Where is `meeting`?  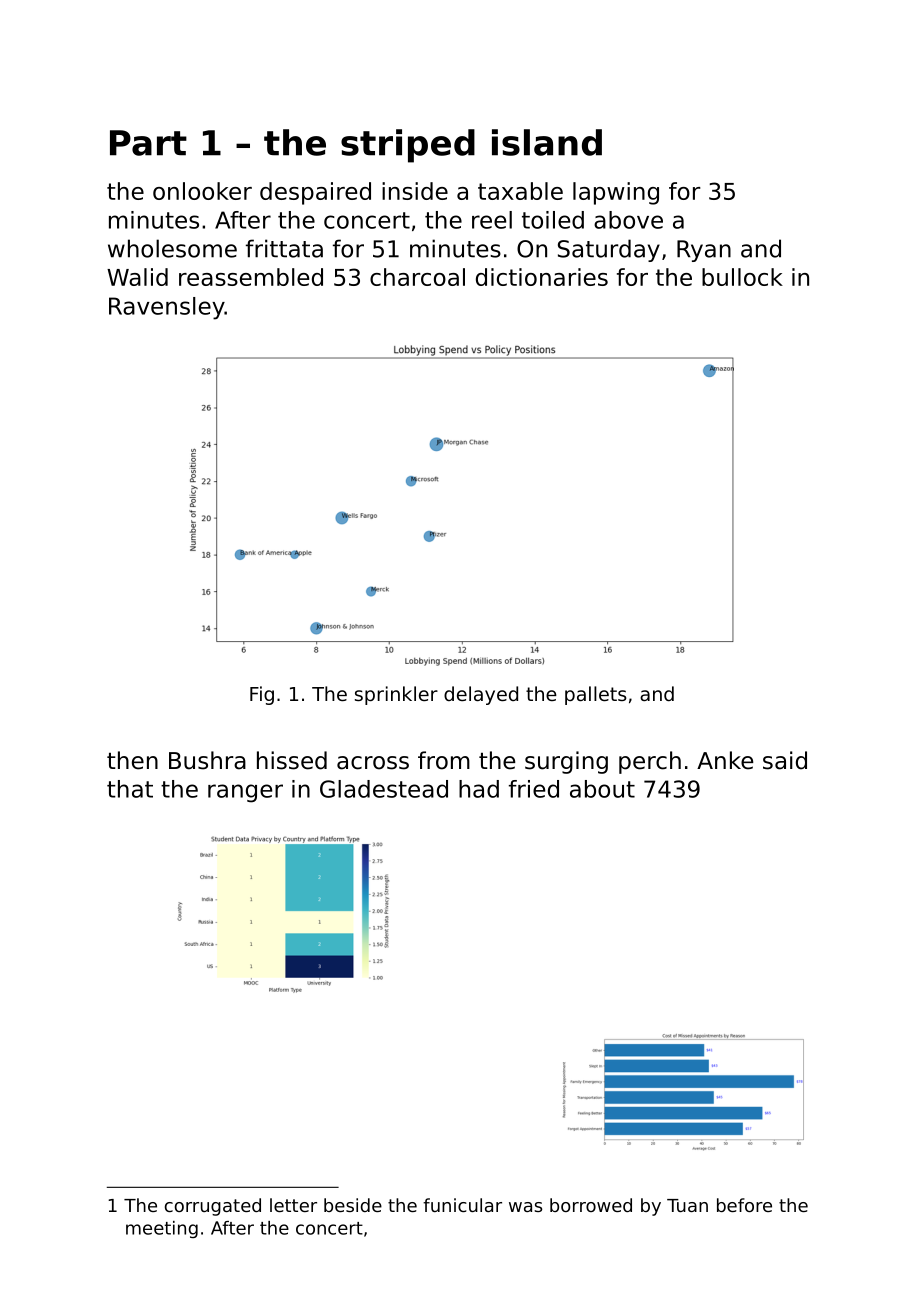 meeting is located at coordinates (162, 1229).
